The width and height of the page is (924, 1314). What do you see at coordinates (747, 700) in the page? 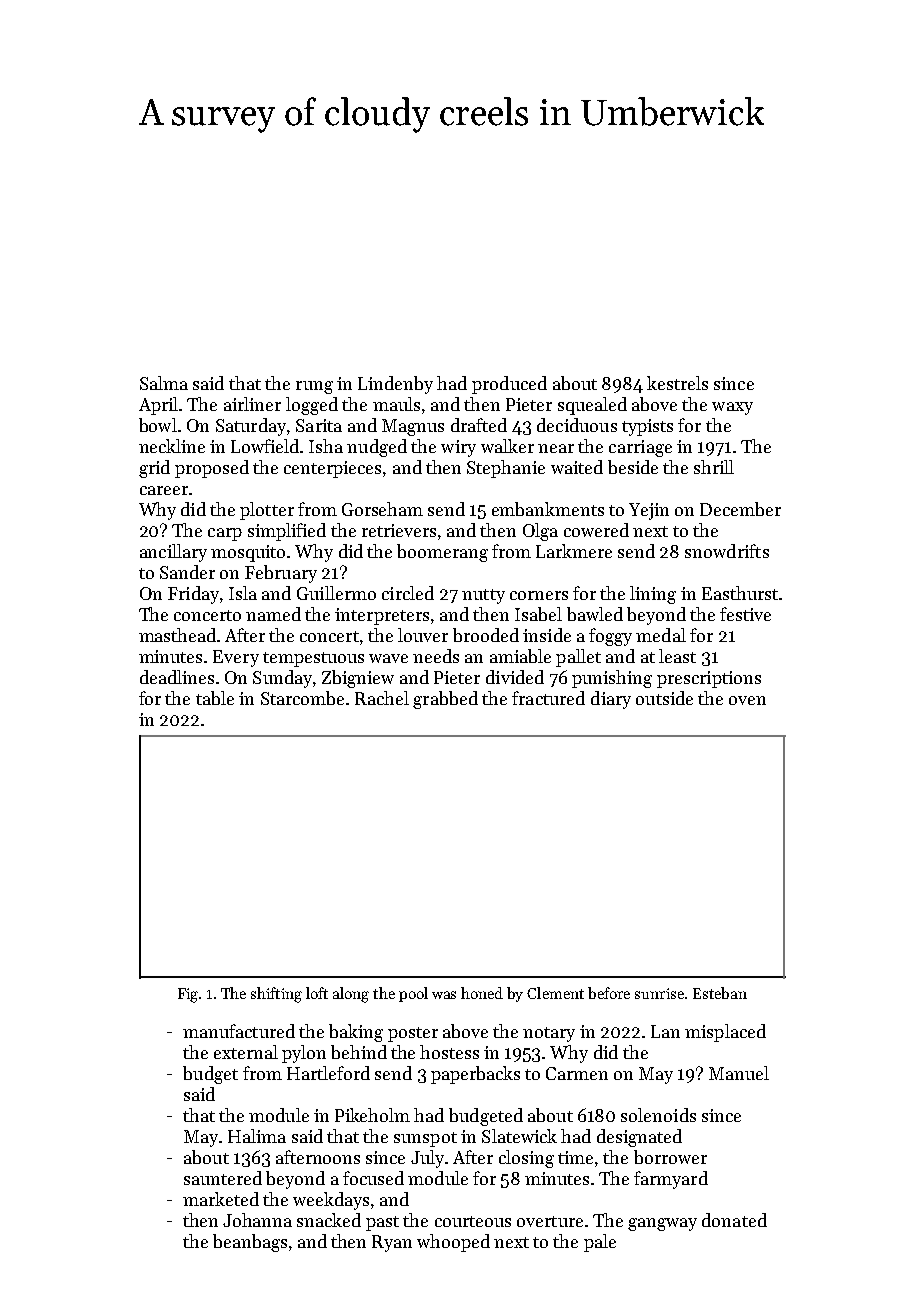
I see `oven` at bounding box center [747, 700].
